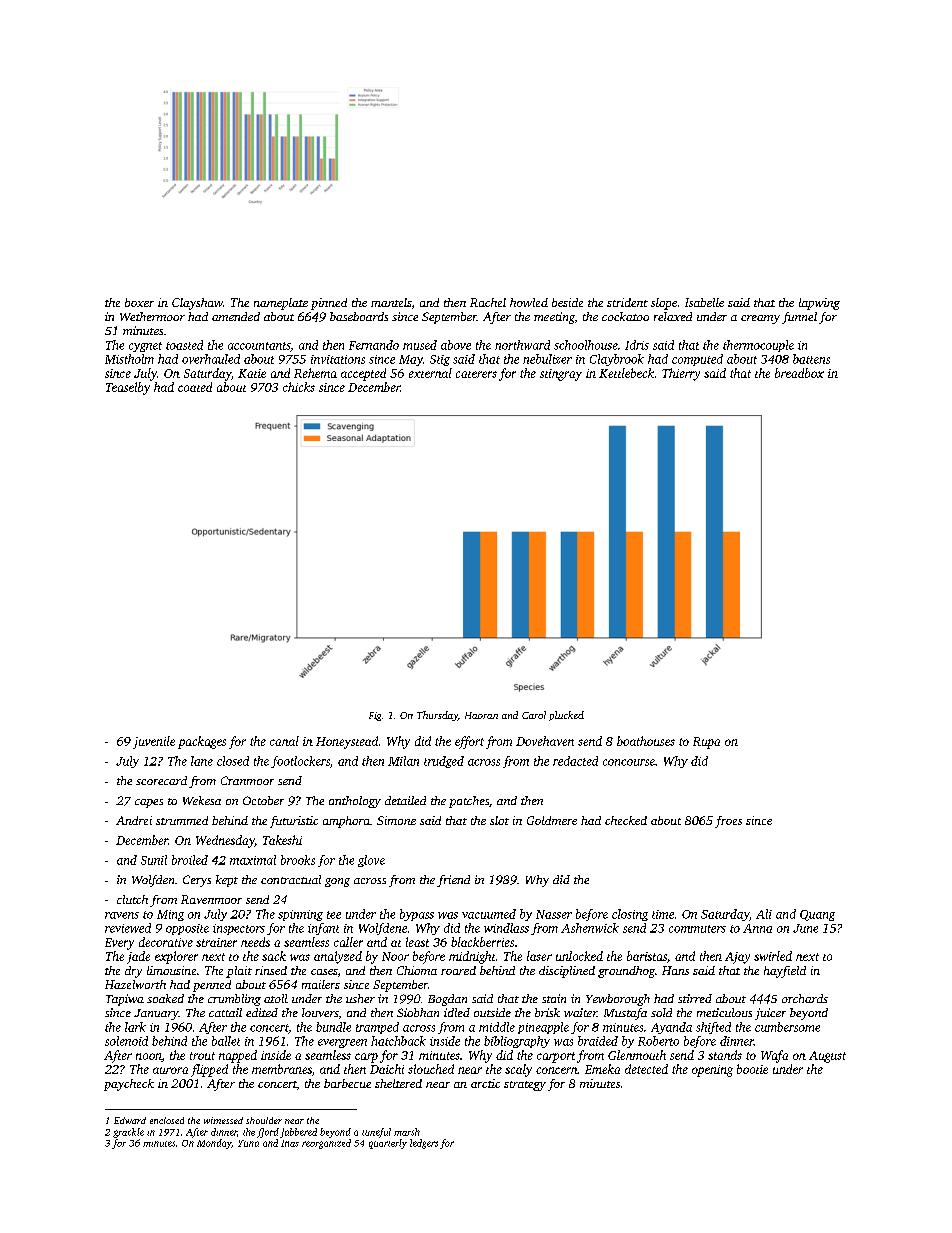 The height and width of the screenshot is (1233, 952). What do you see at coordinates (706, 743) in the screenshot?
I see `Rupa` at bounding box center [706, 743].
